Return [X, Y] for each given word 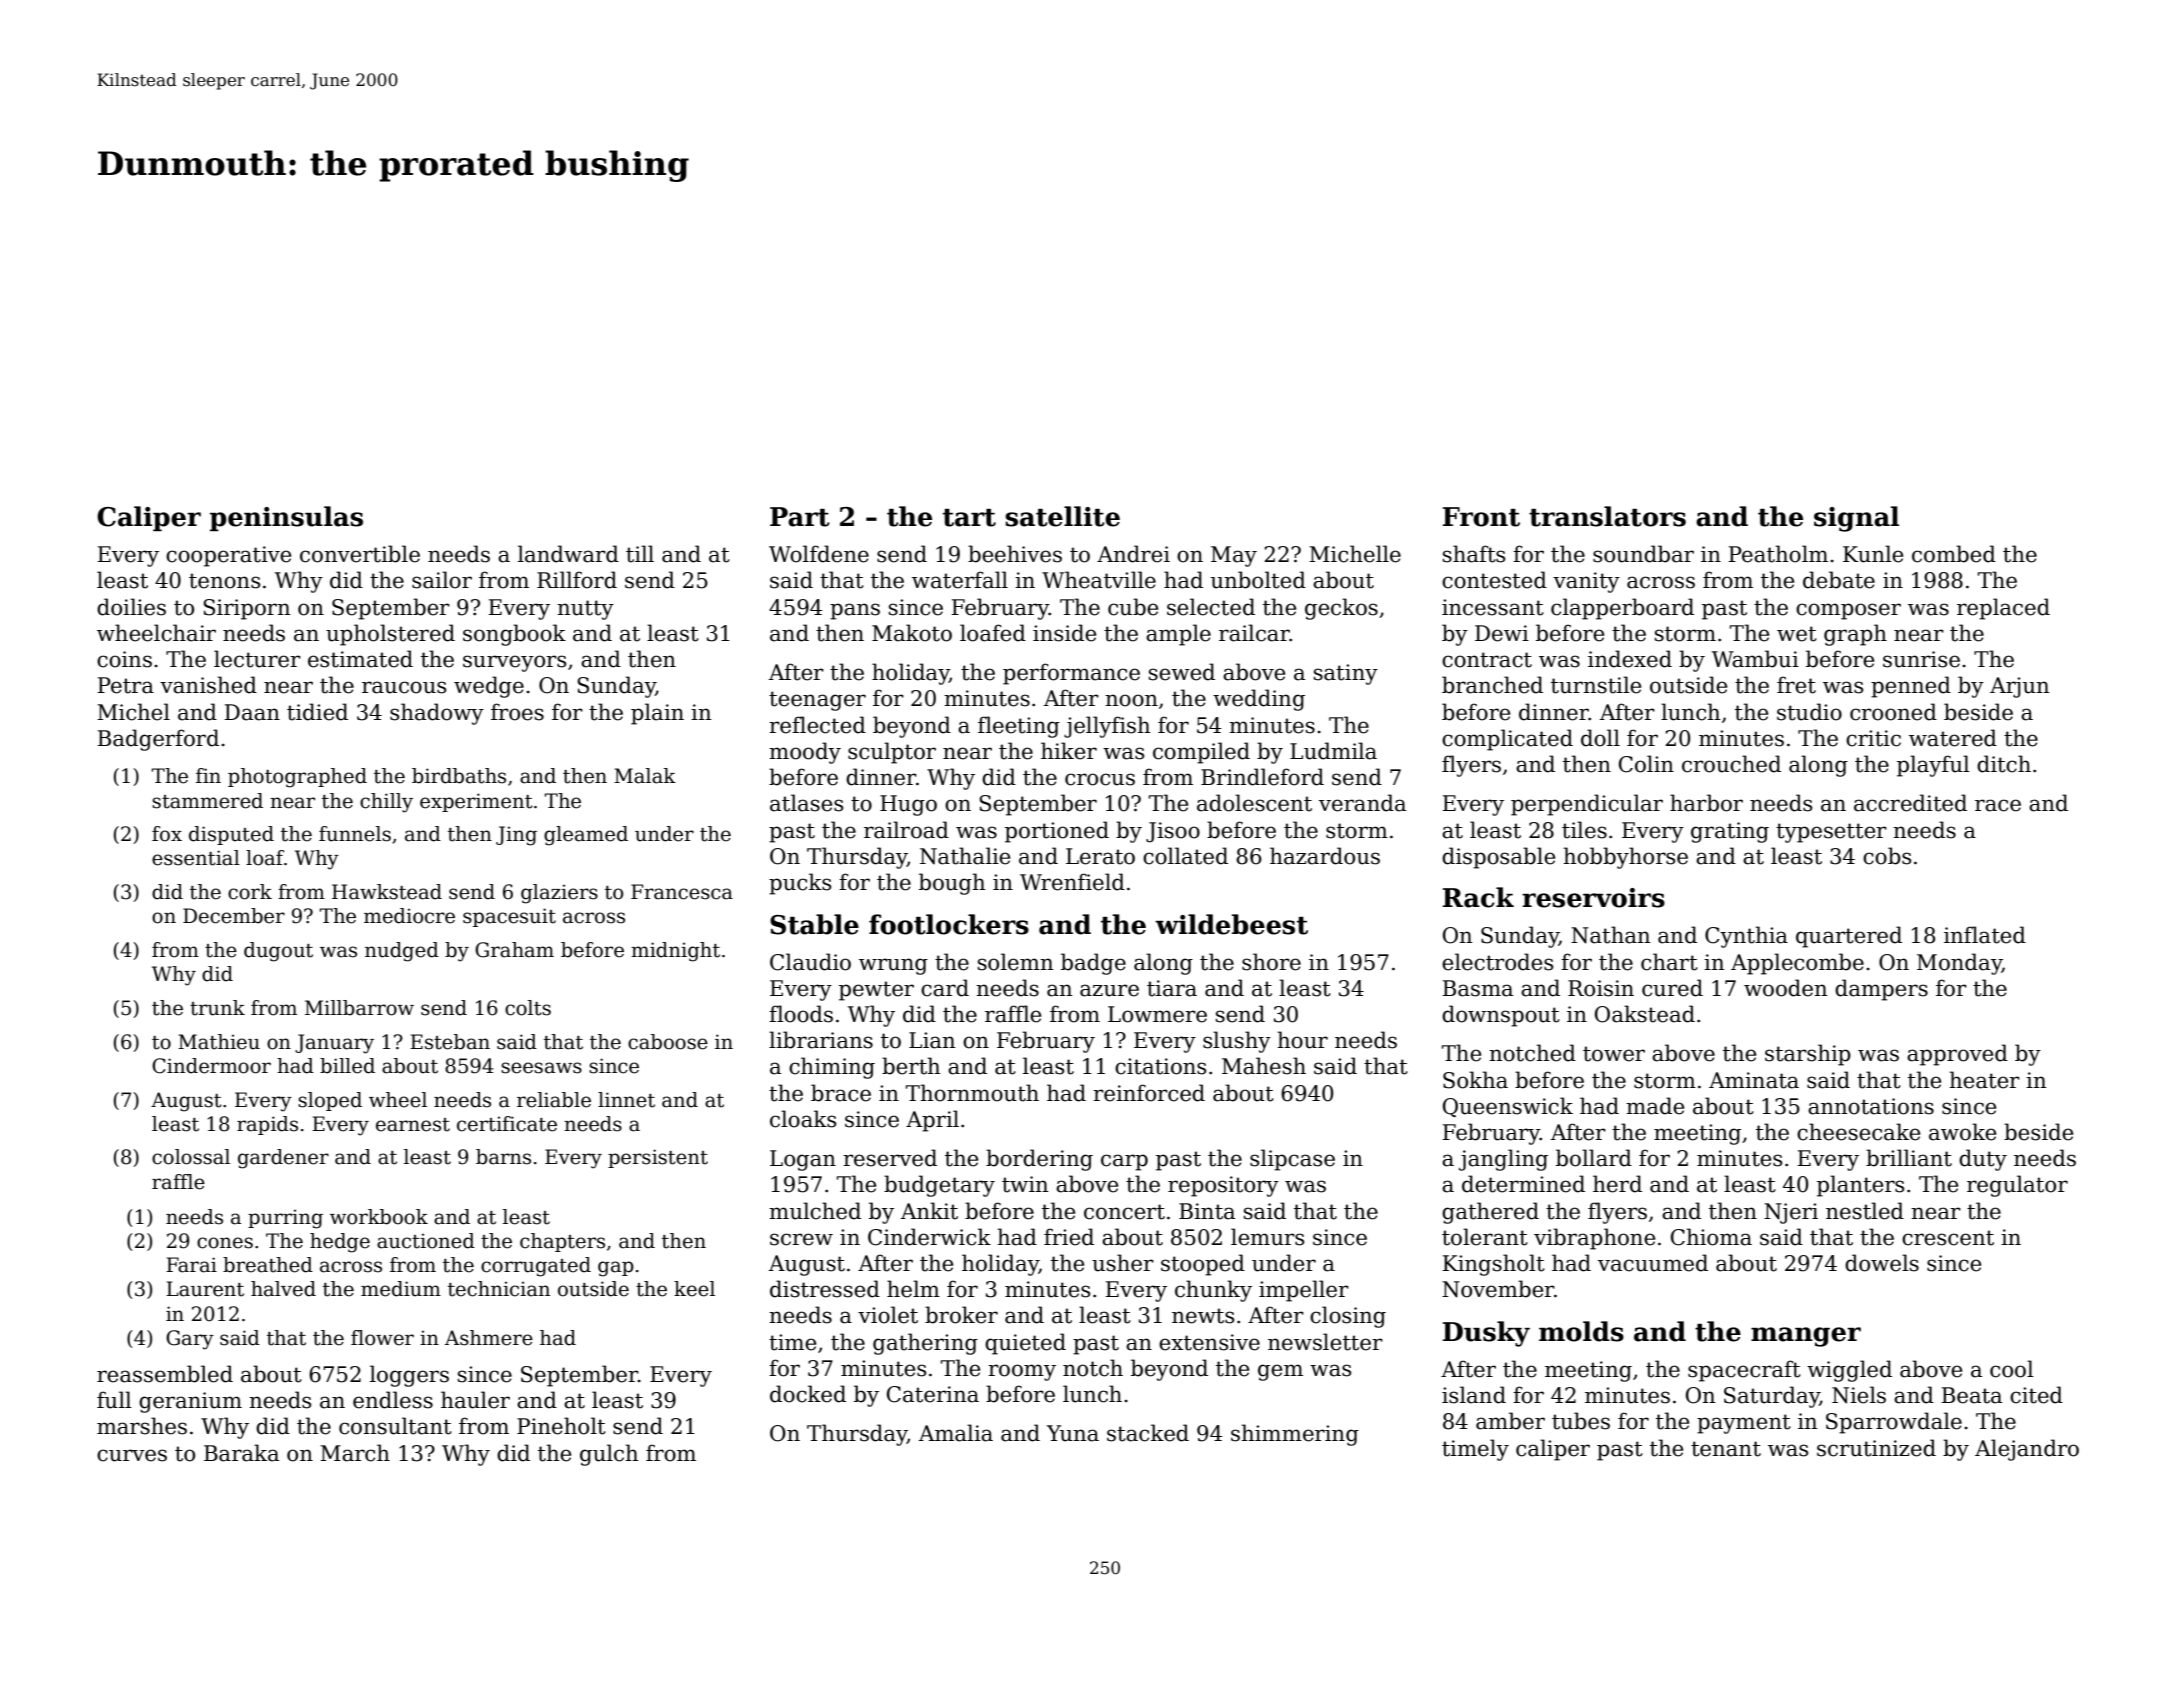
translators [1607, 516]
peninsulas [286, 518]
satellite [1062, 516]
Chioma [1711, 1237]
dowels [1882, 1263]
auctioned [426, 1241]
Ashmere [489, 1338]
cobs [1887, 856]
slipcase [1292, 1160]
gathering [925, 1344]
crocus [1100, 779]
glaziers [559, 894]
